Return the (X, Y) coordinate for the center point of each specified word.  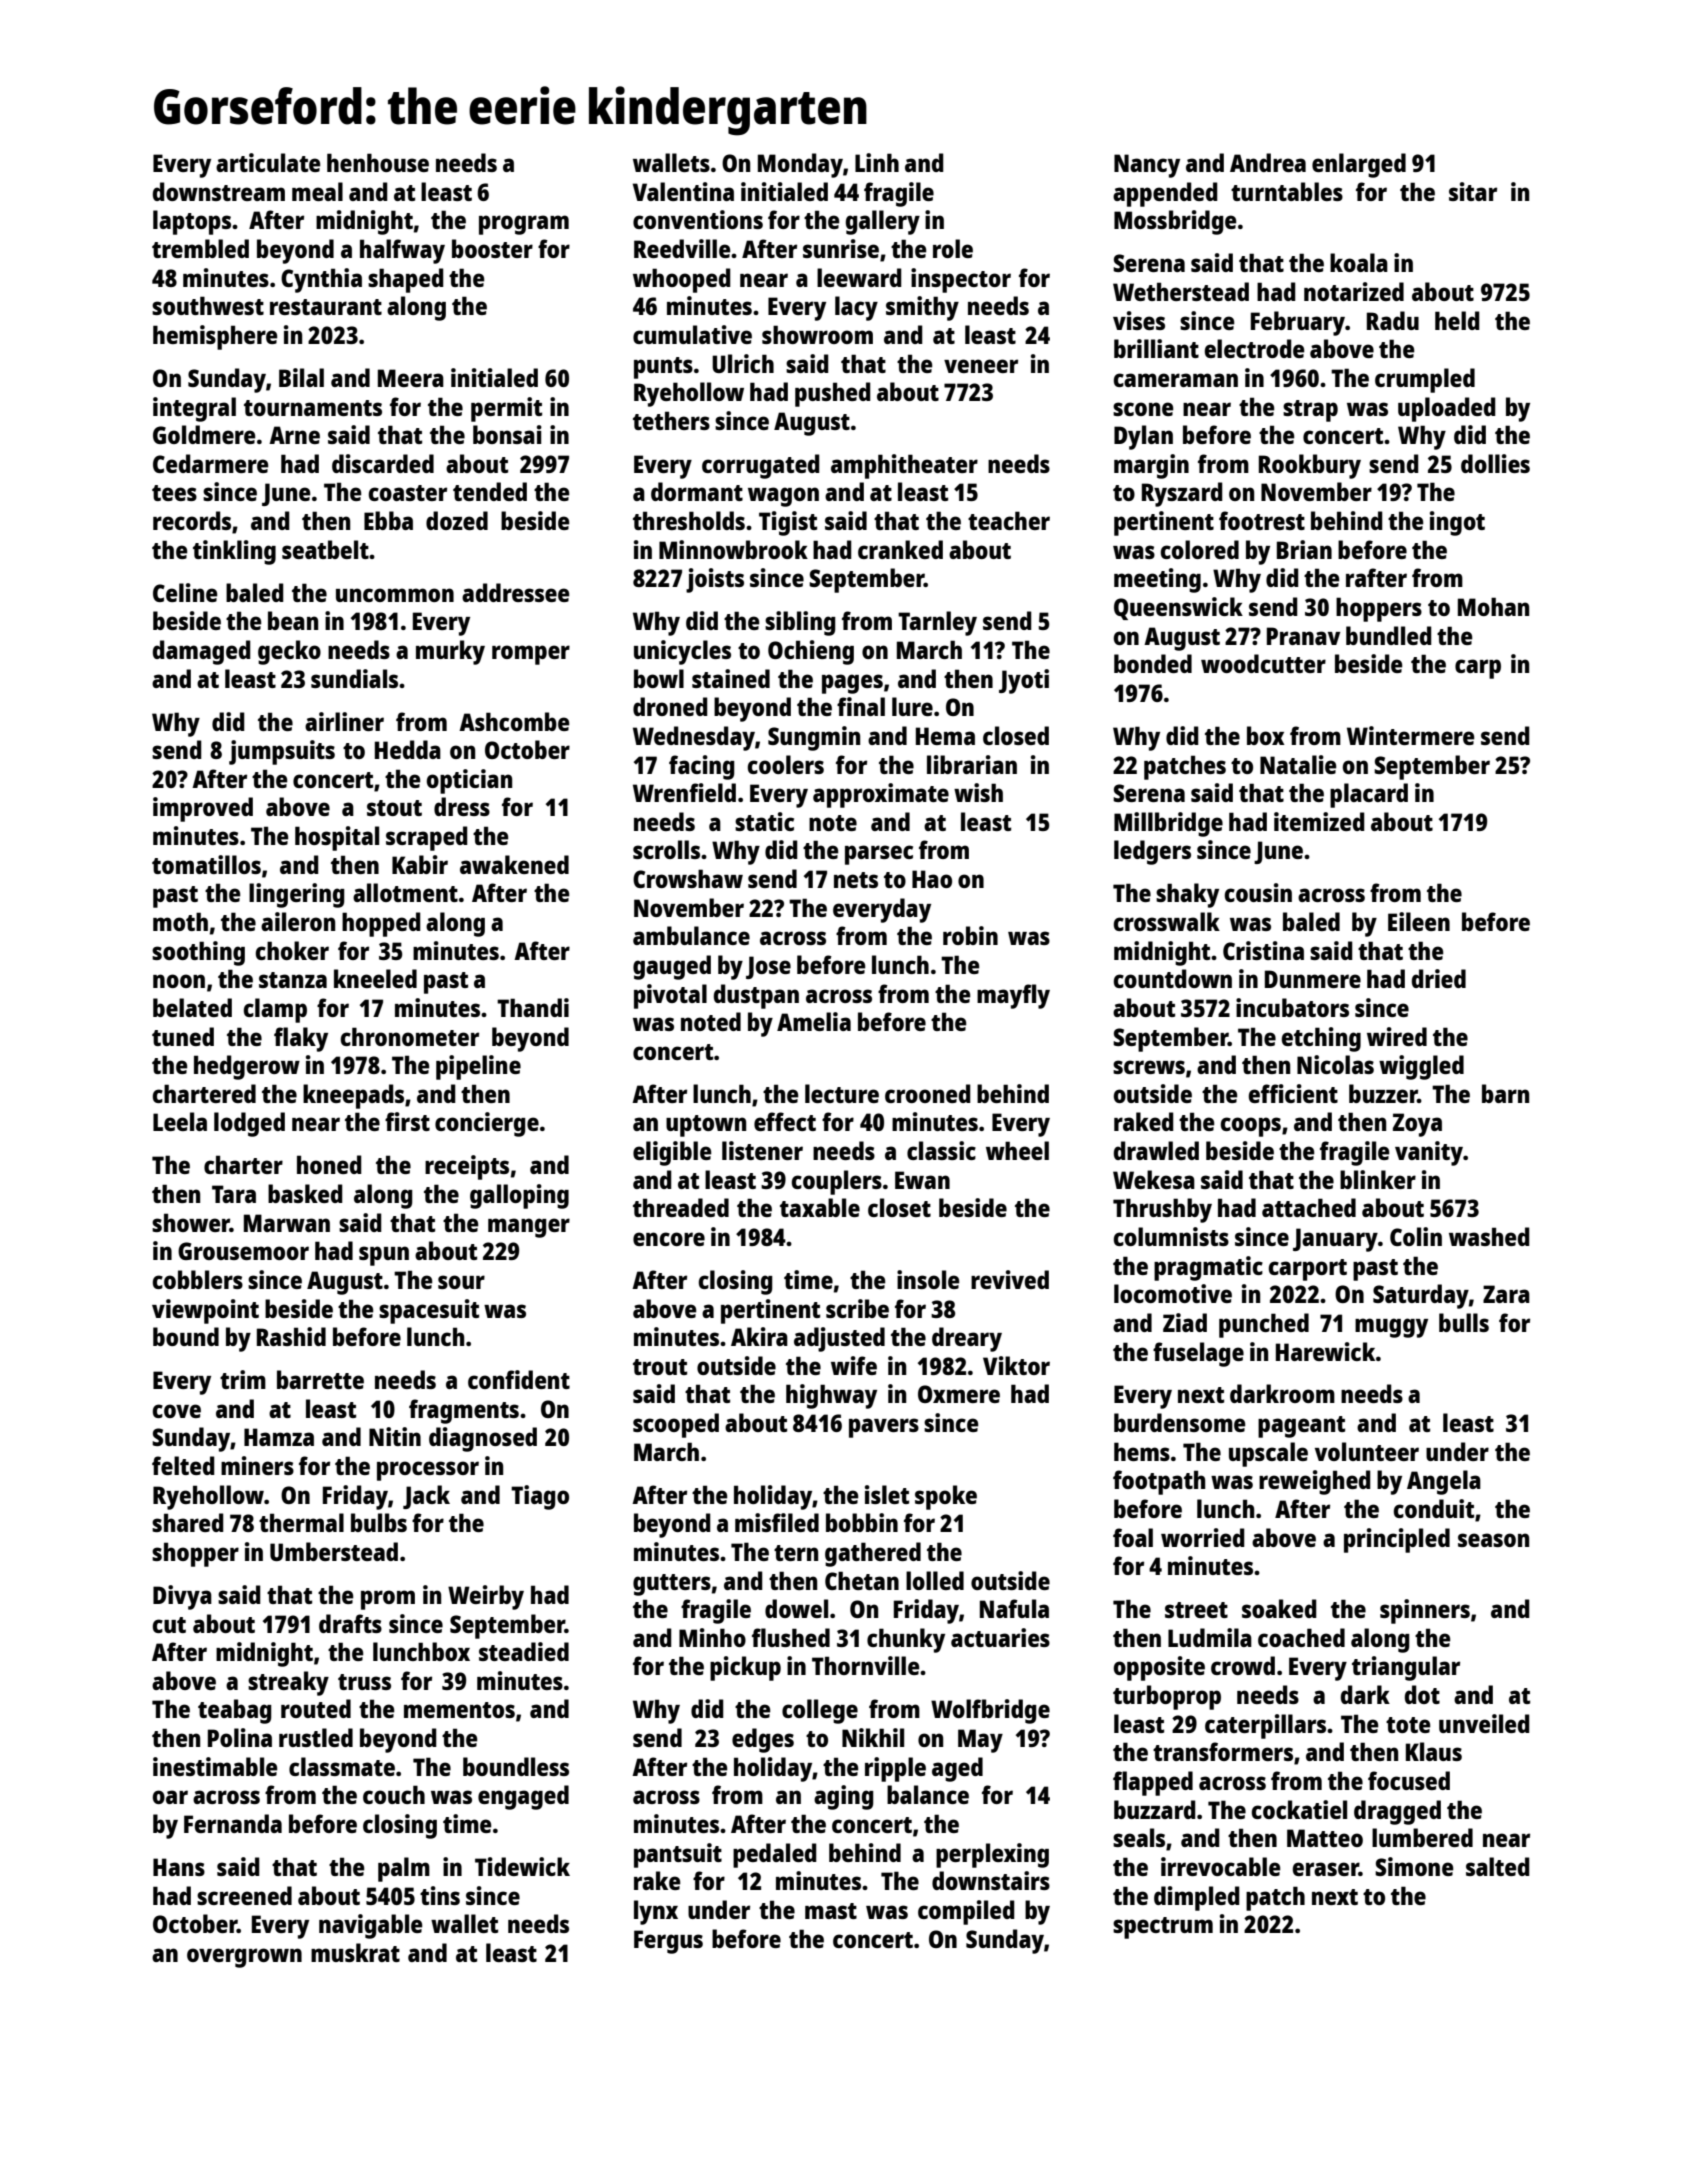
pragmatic (1208, 1268)
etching (1321, 1039)
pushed (833, 394)
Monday (800, 165)
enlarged (1359, 165)
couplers (837, 1182)
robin (970, 935)
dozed (457, 520)
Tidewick (522, 1866)
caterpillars (1265, 1726)
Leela (180, 1121)
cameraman (1176, 380)
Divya (182, 1597)
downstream (219, 191)
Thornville (865, 1665)
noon (179, 981)
